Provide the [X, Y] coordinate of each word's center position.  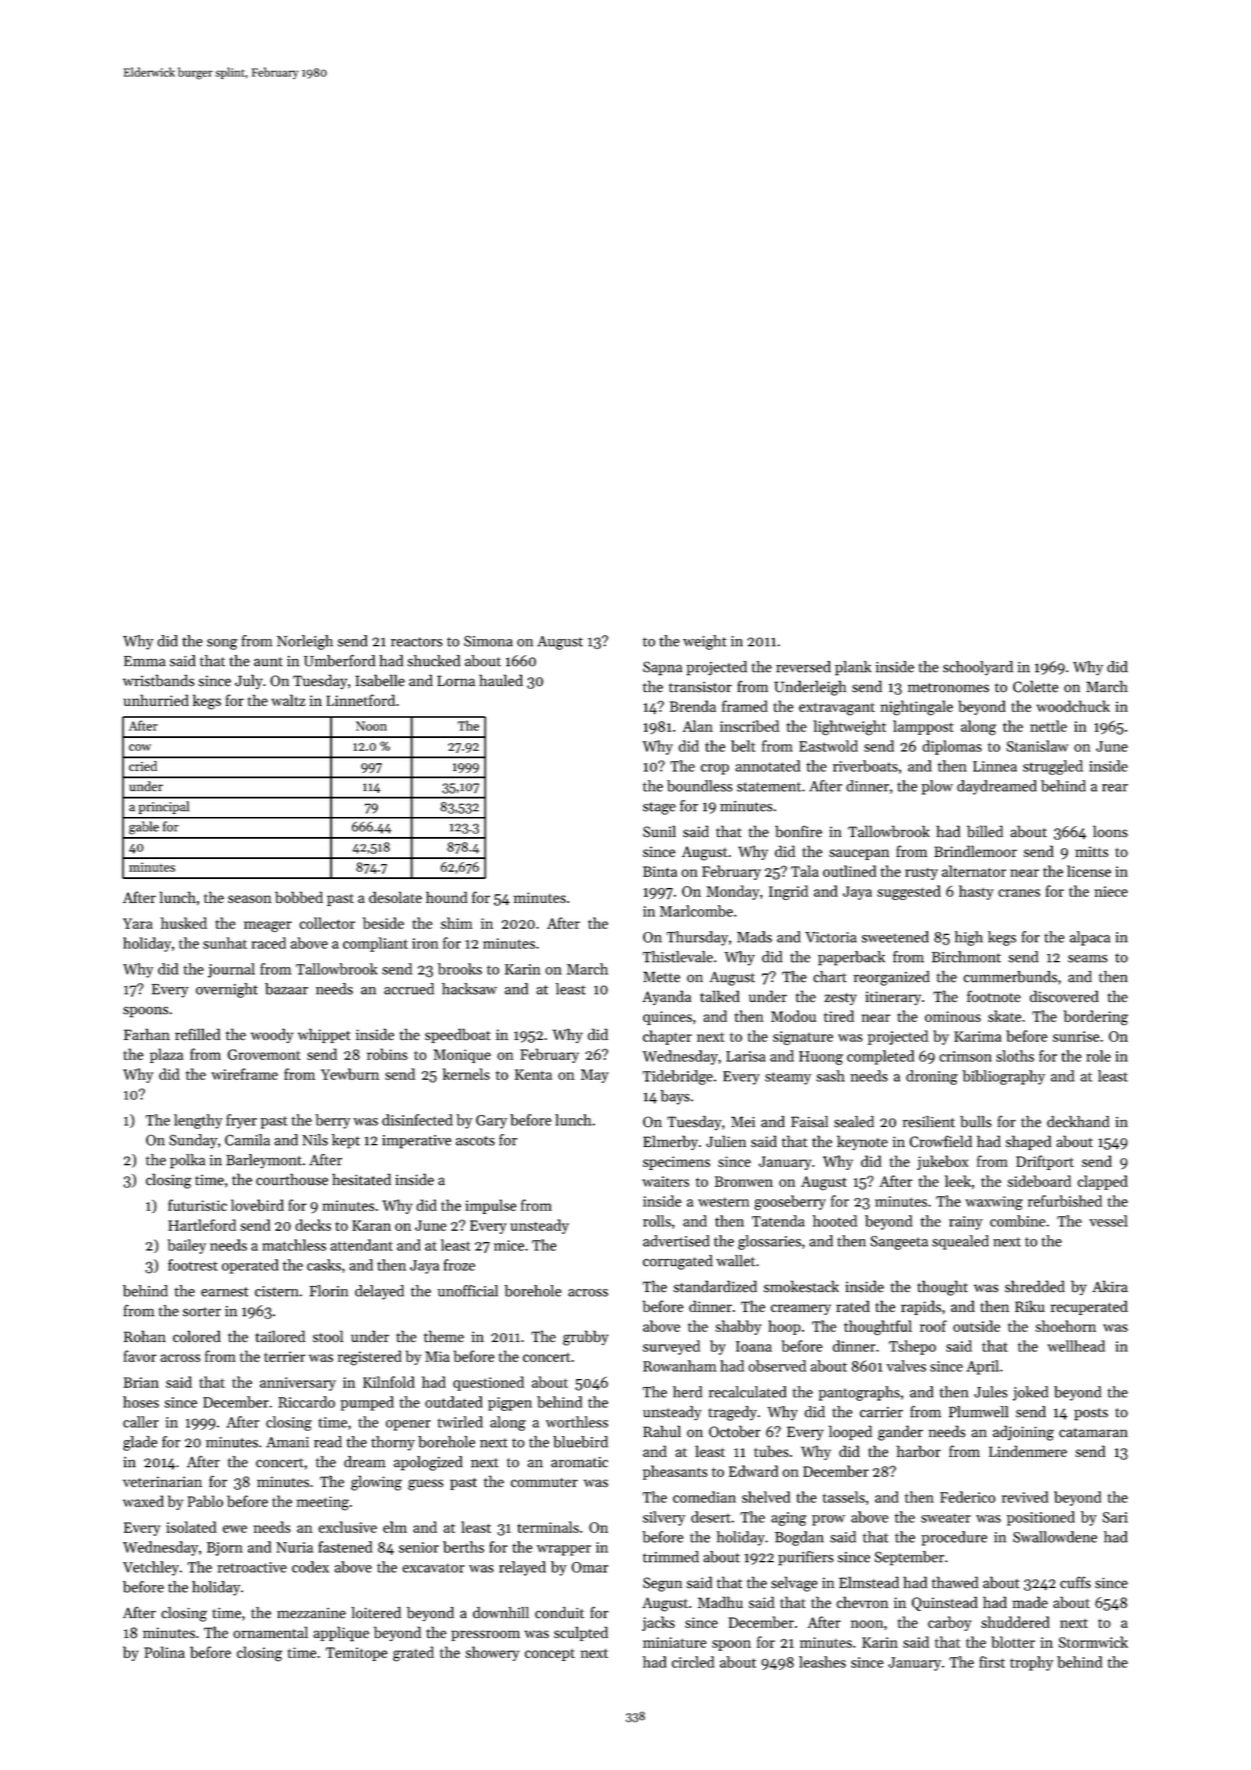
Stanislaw [1037, 746]
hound [447, 897]
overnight [227, 990]
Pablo [205, 1501]
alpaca [1090, 938]
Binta [660, 871]
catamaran [1093, 1433]
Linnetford [360, 700]
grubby [586, 1338]
